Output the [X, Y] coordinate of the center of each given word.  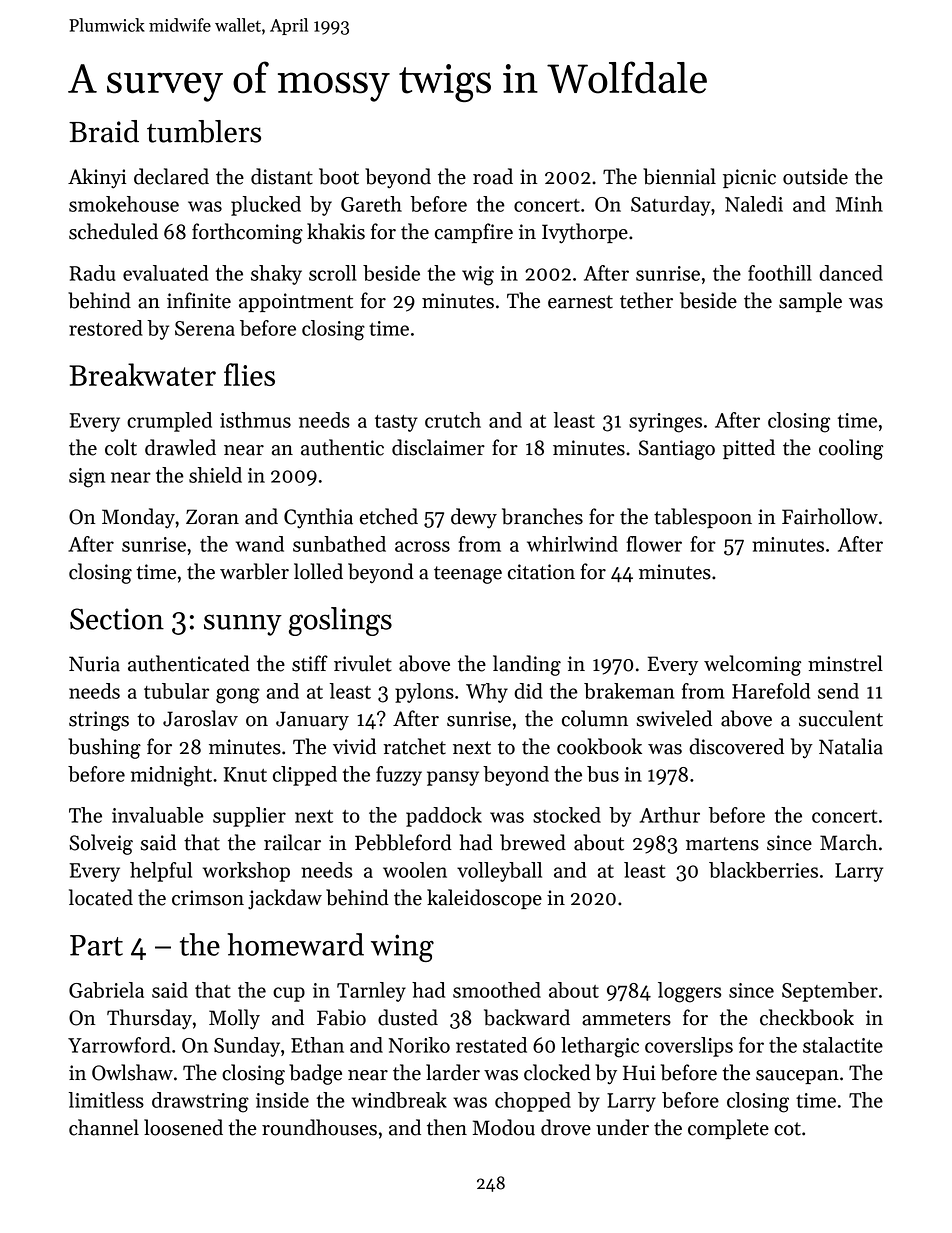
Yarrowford [119, 1045]
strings [99, 721]
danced [851, 273]
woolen [415, 870]
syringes [665, 423]
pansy [453, 778]
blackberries [763, 870]
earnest [580, 302]
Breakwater [142, 374]
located [101, 897]
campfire [474, 233]
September [830, 992]
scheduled [113, 231]
